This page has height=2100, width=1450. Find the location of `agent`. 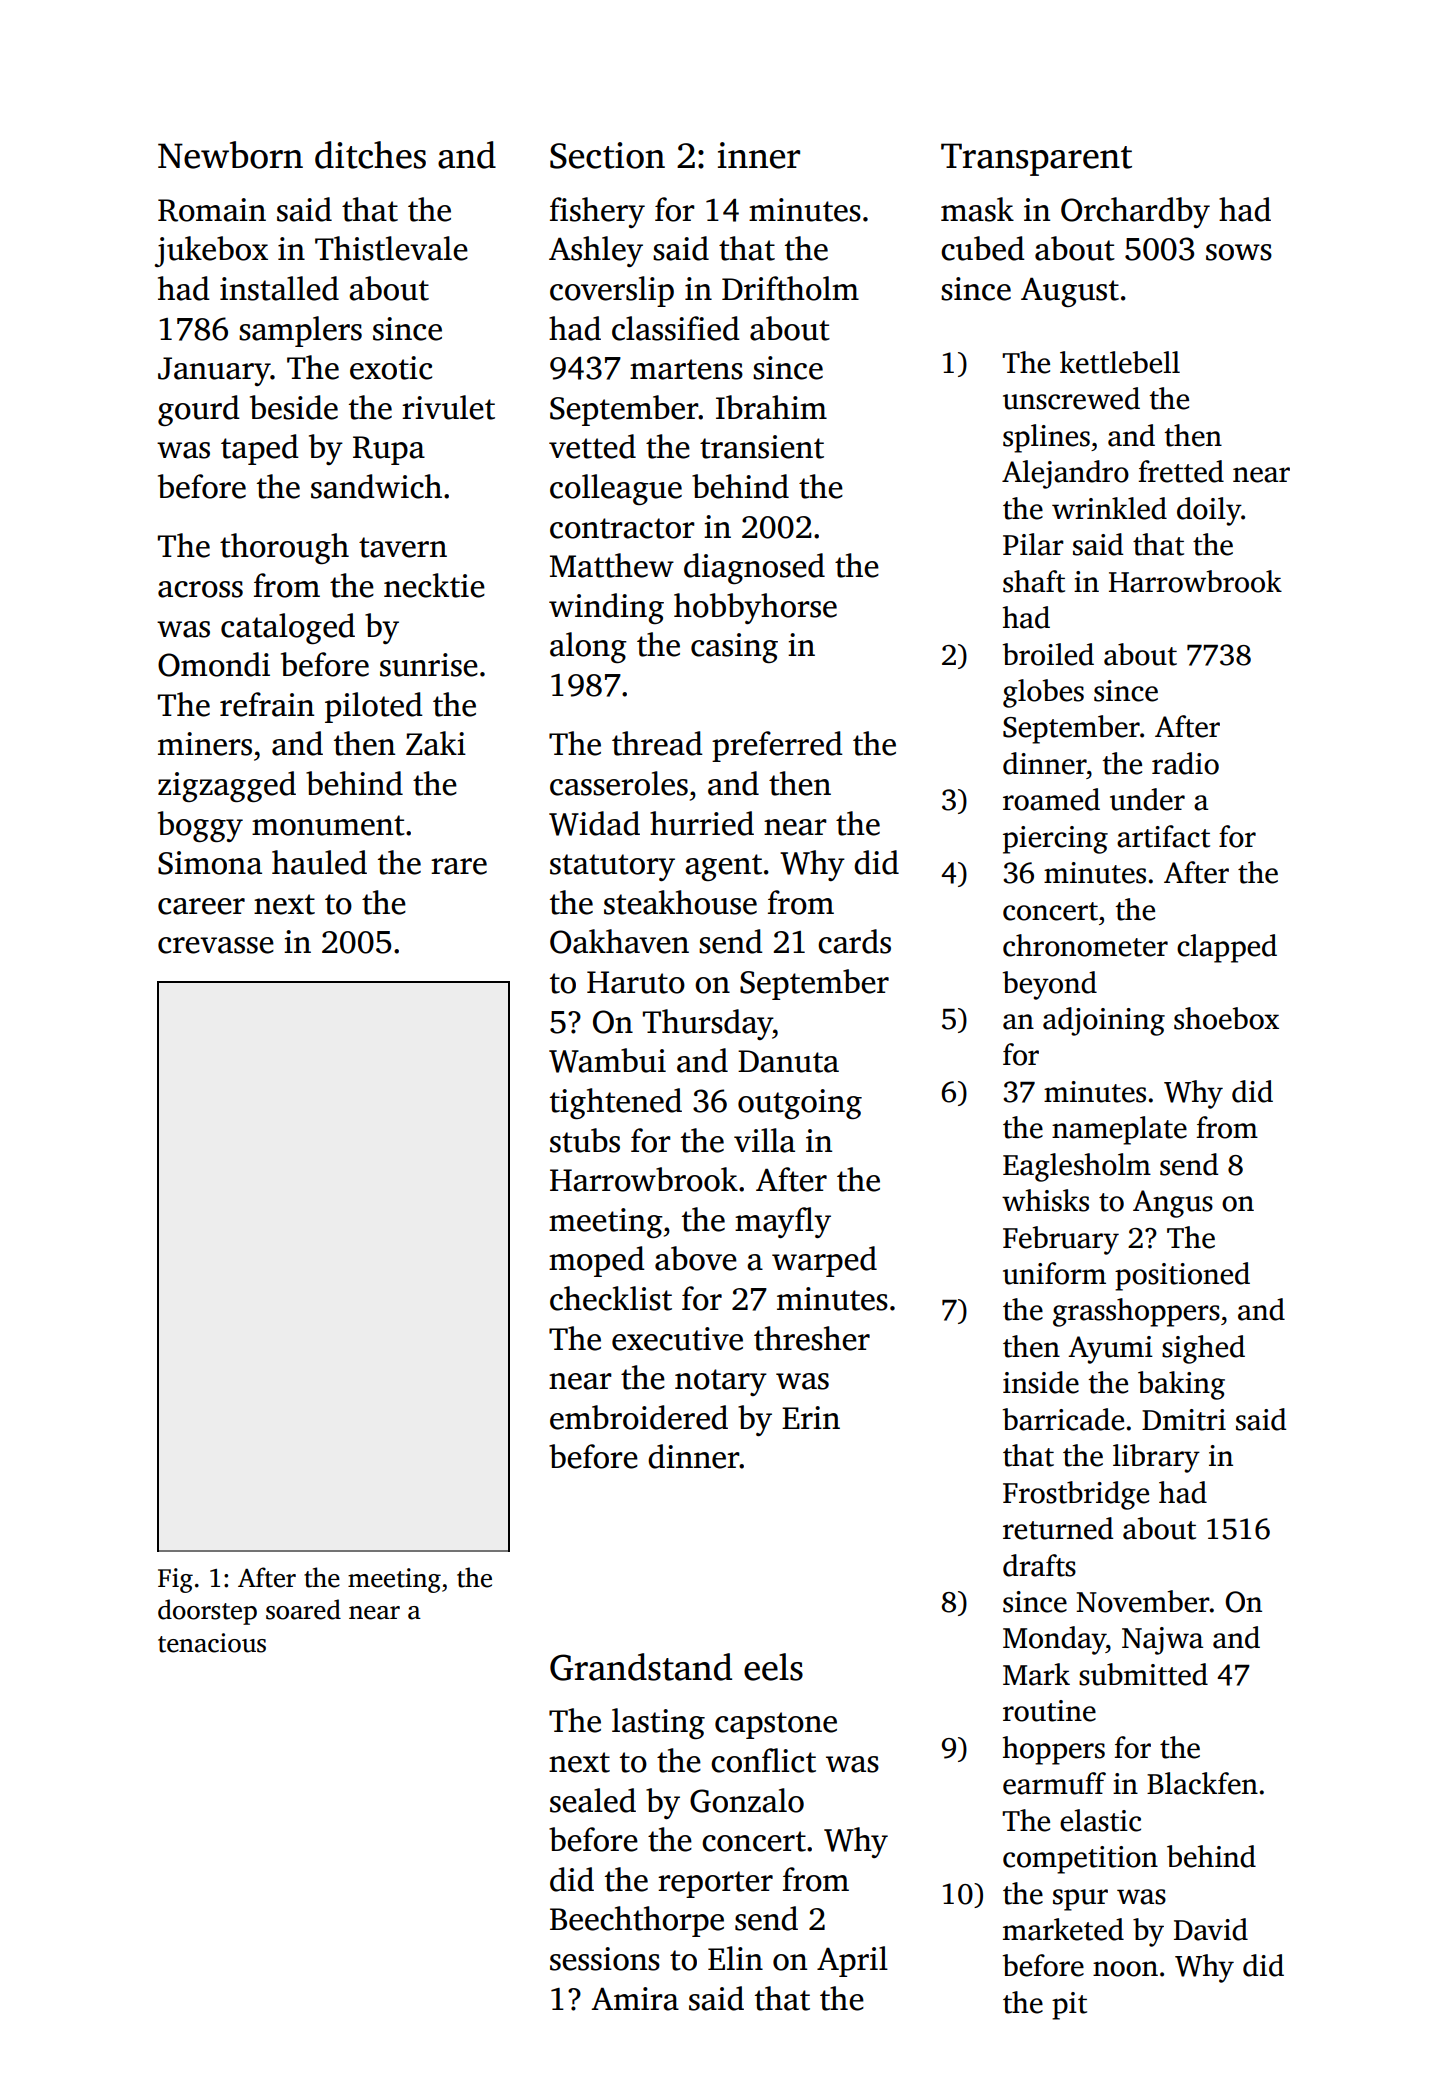

agent is located at coordinates (723, 867).
